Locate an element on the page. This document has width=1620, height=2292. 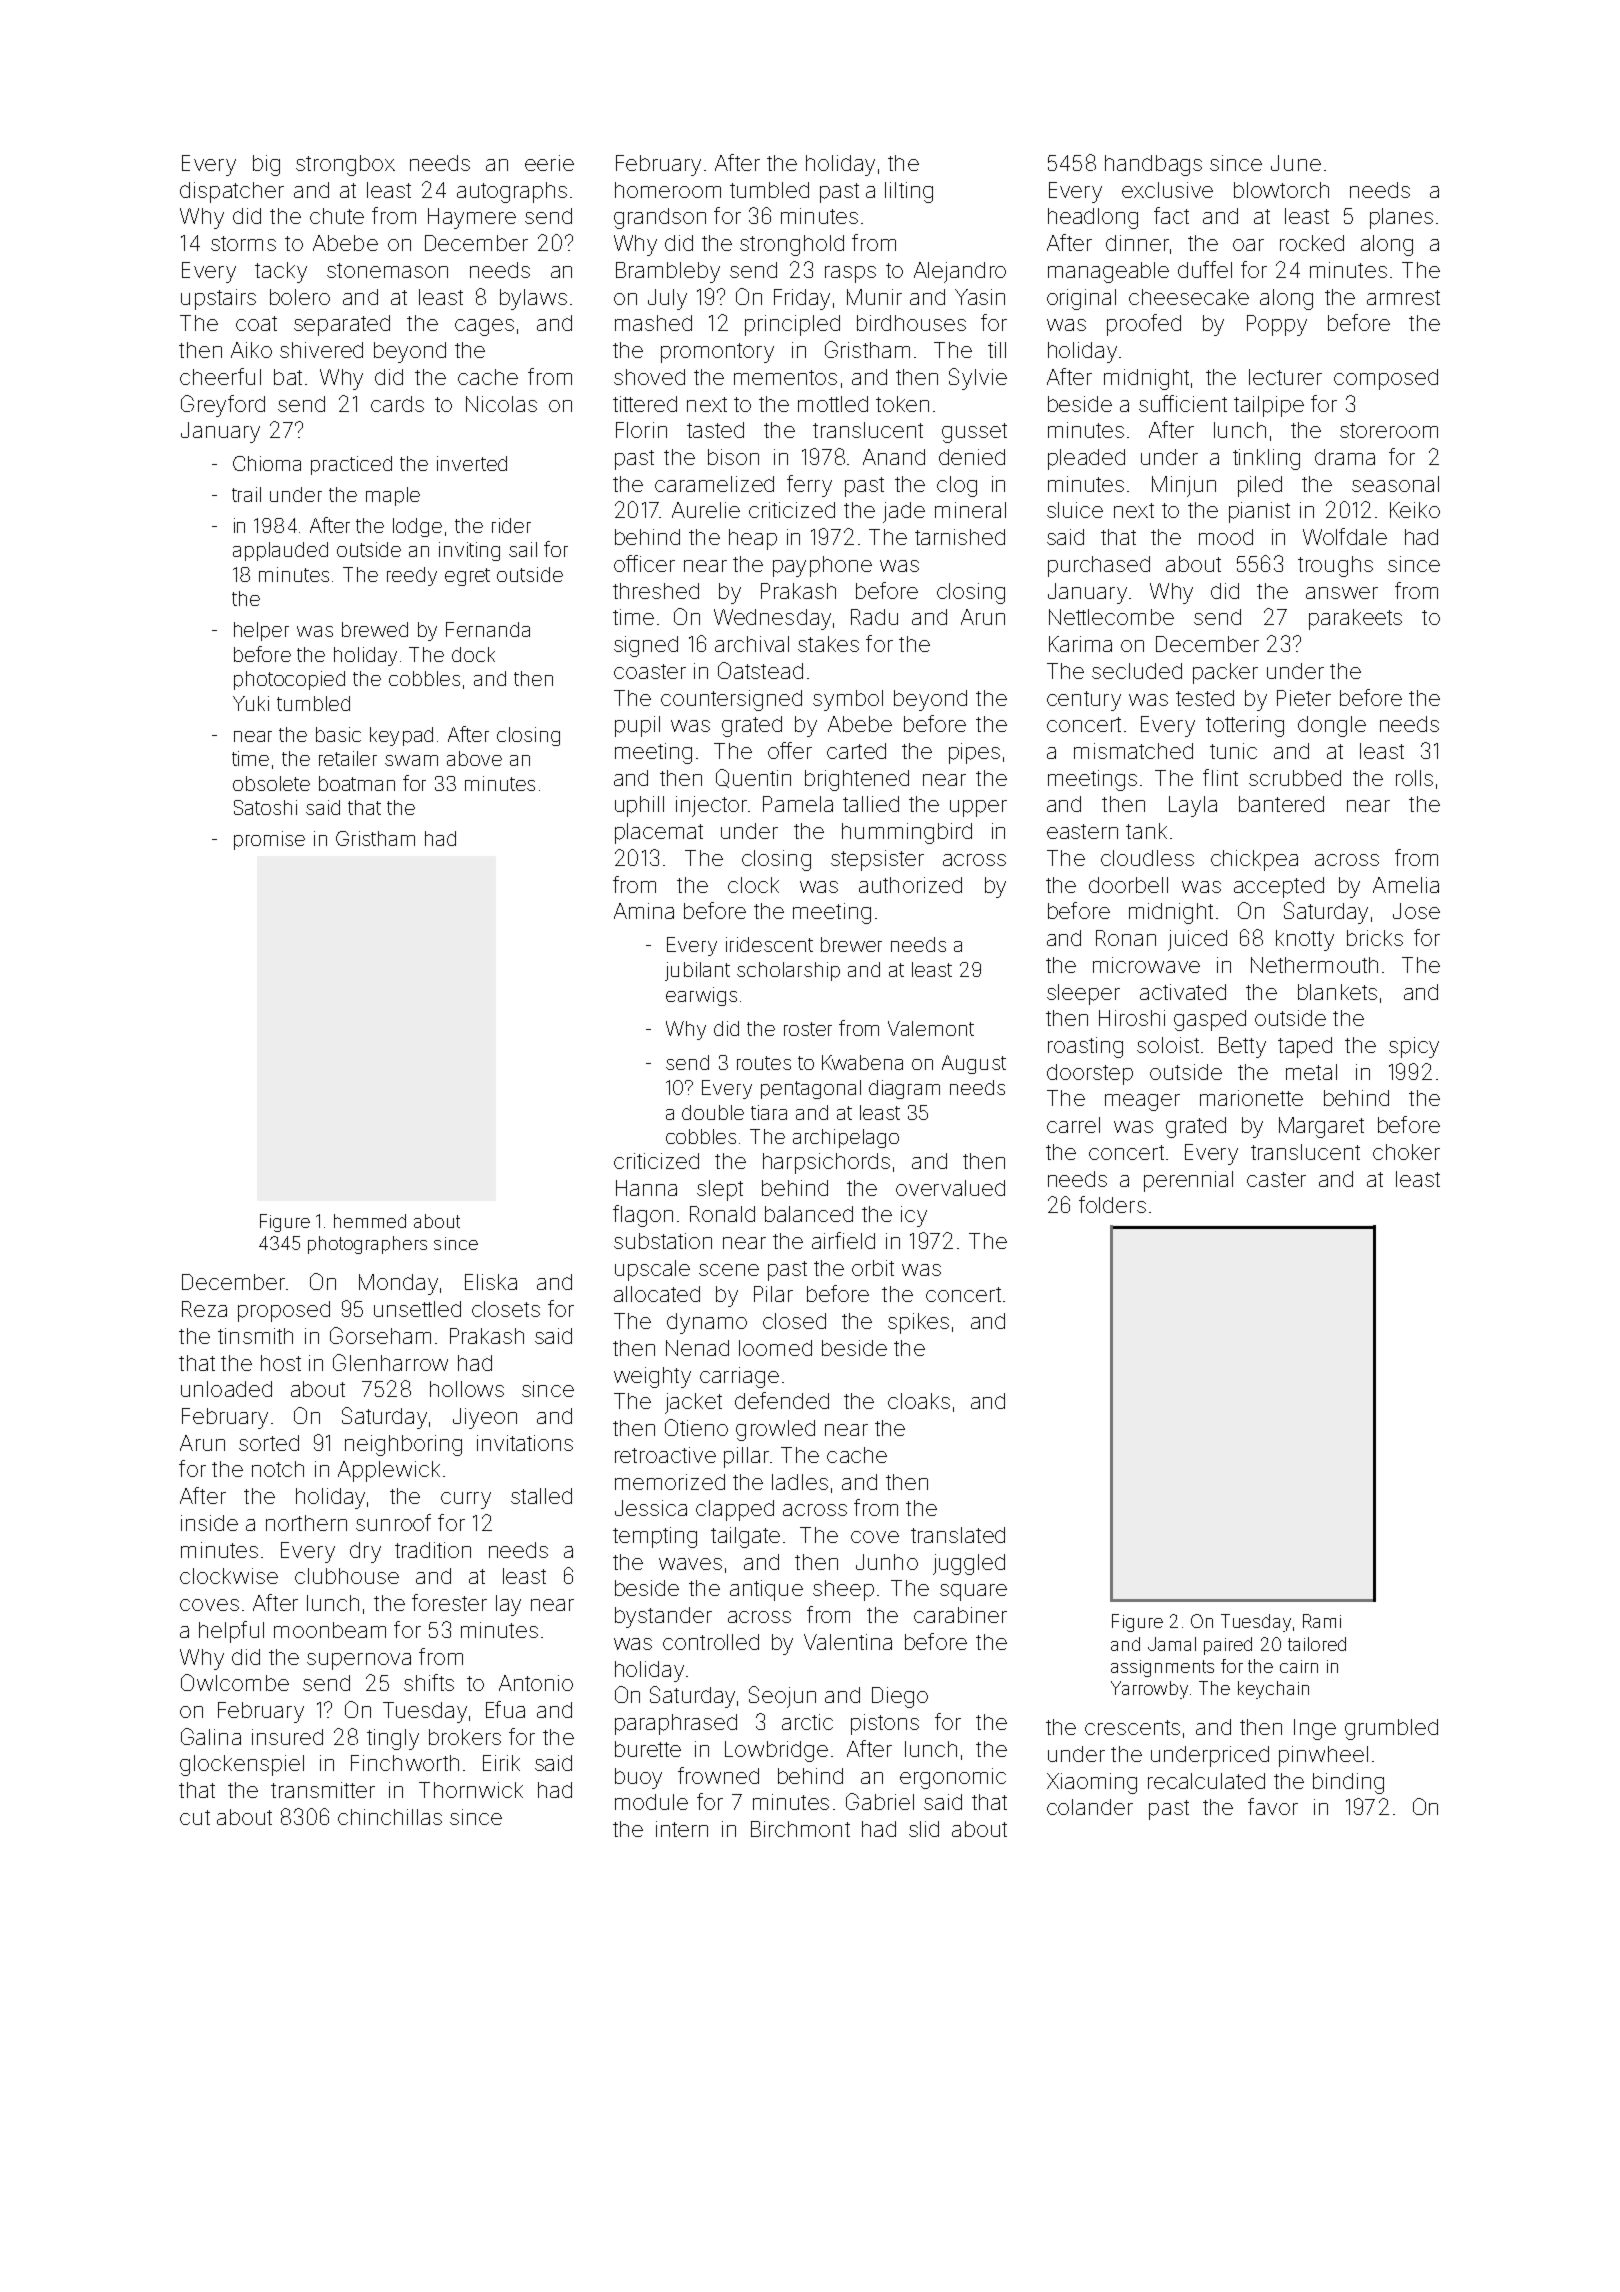
planes is located at coordinates (1401, 218).
